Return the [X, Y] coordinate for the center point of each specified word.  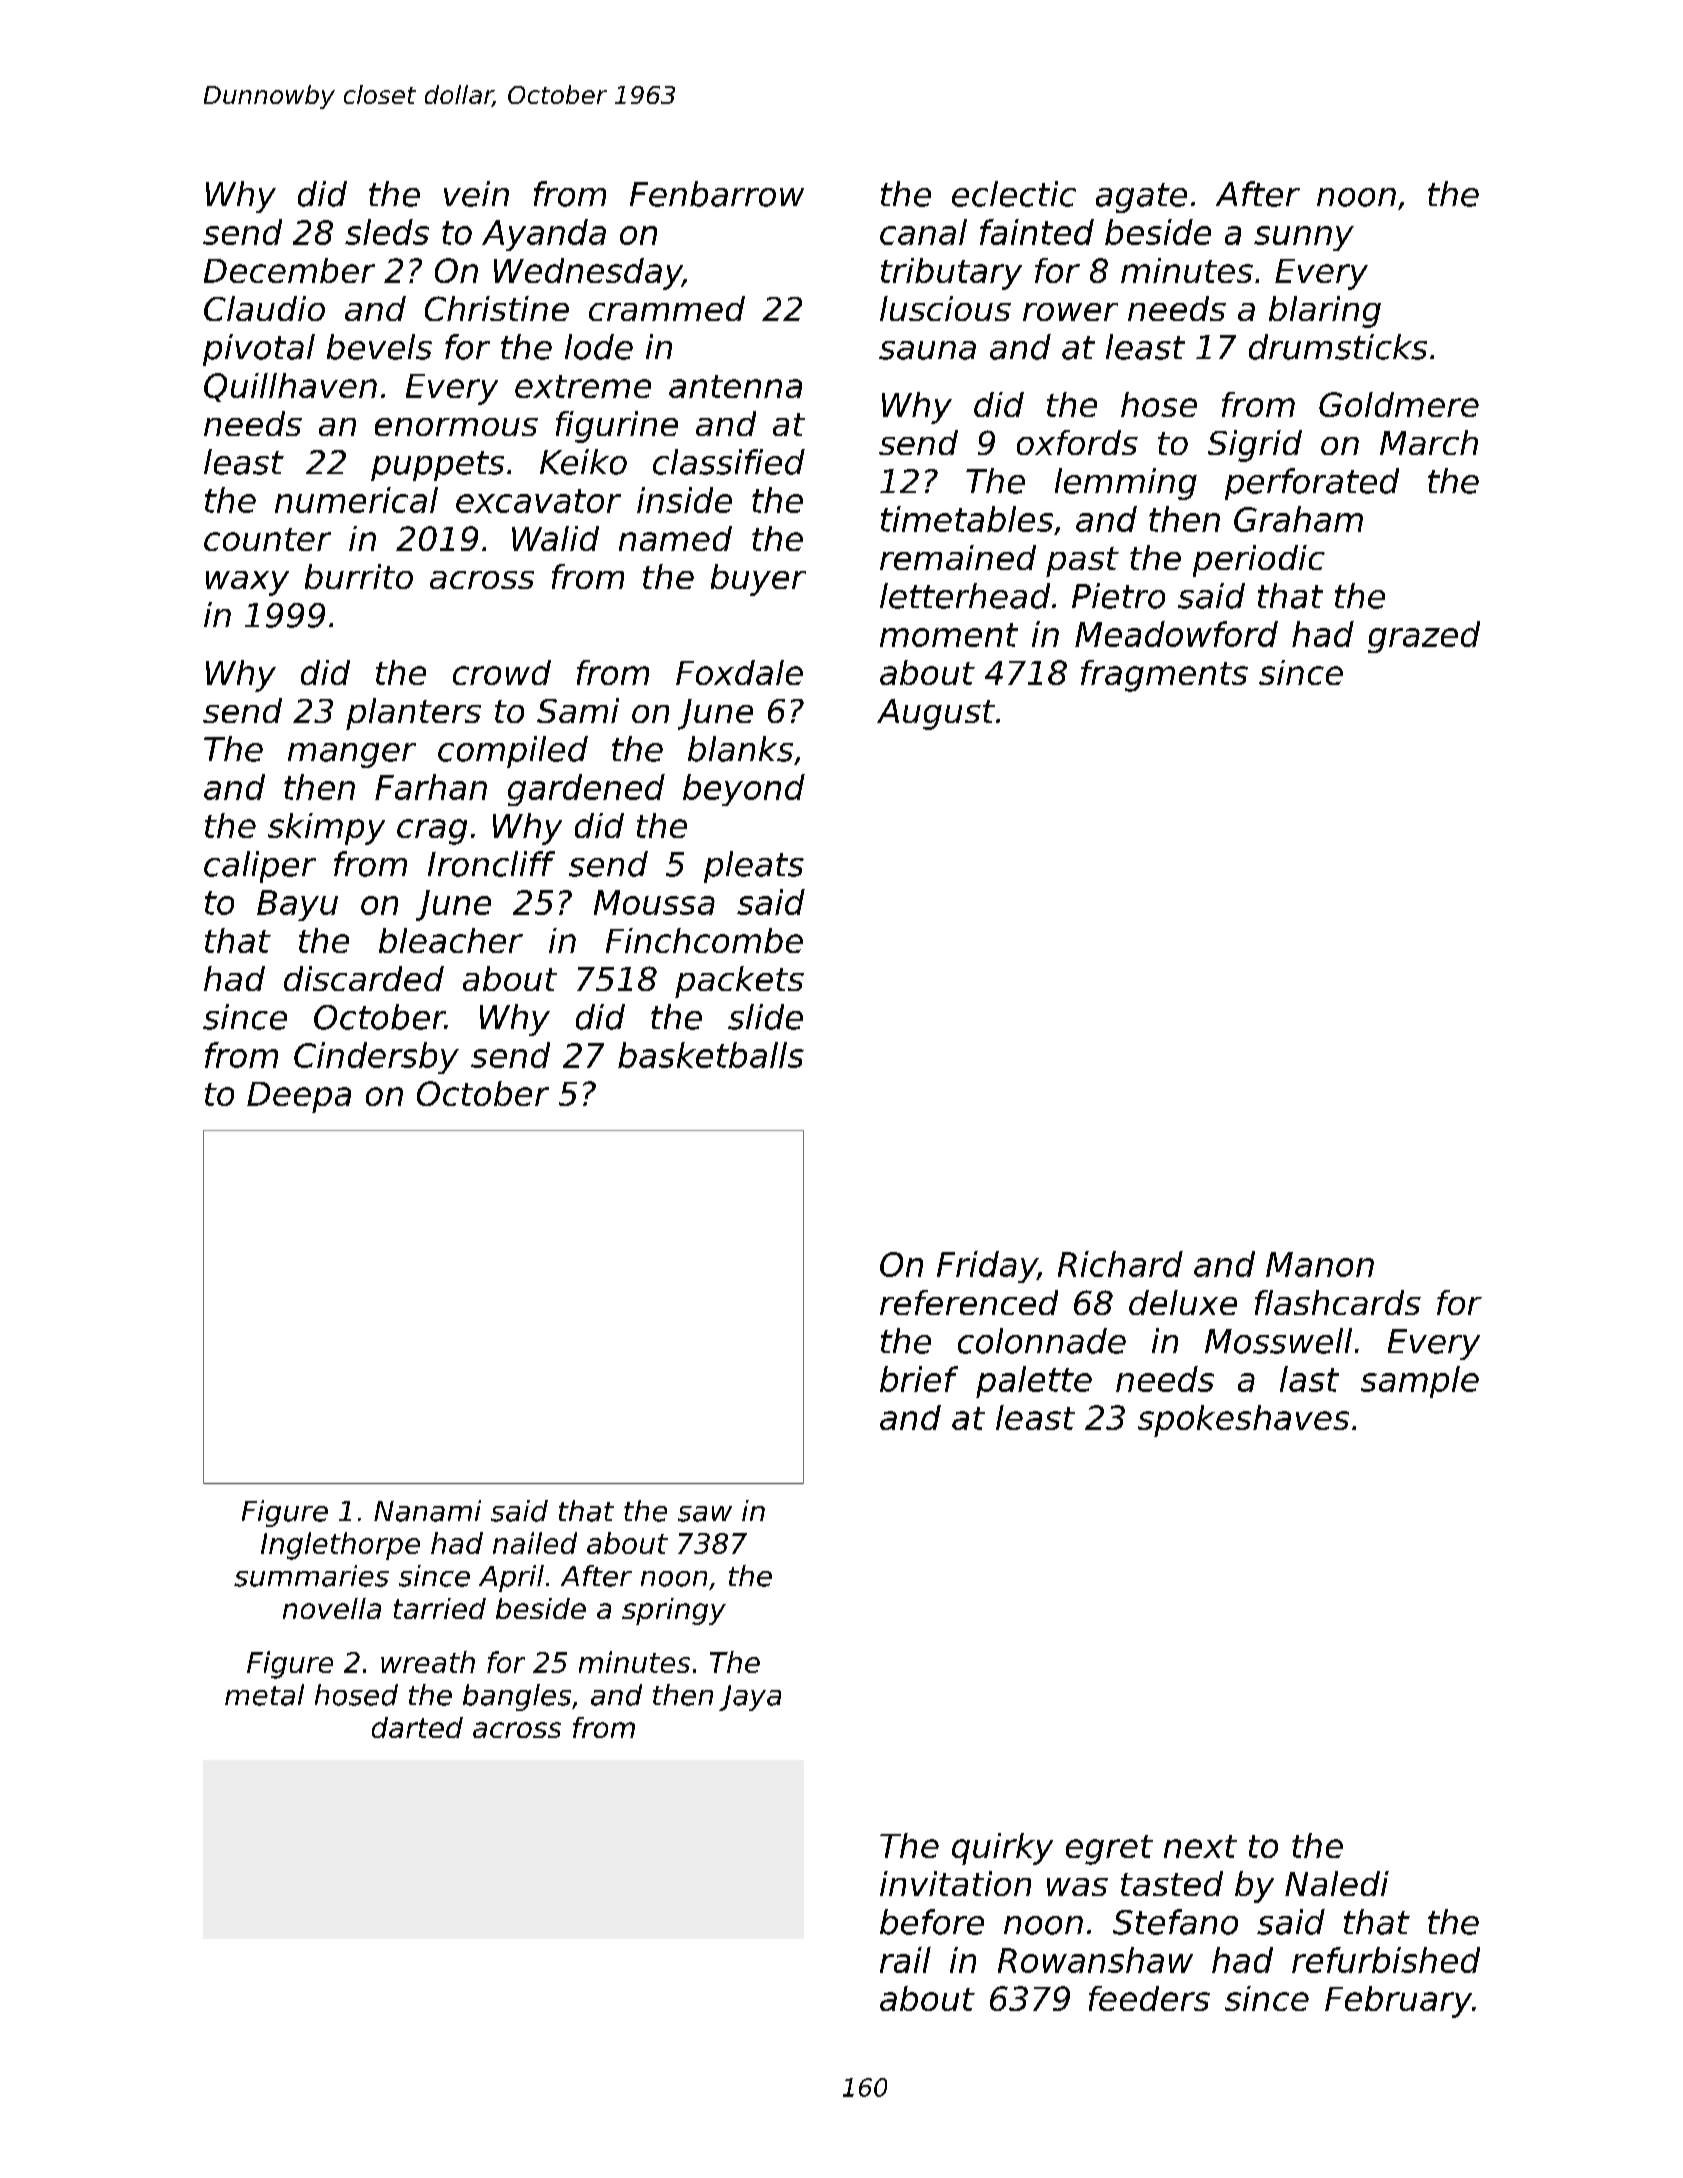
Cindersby [376, 1058]
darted [417, 1727]
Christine [497, 308]
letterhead [965, 596]
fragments [1164, 676]
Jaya [750, 1698]
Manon [1320, 1264]
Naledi [1337, 1883]
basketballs [711, 1055]
